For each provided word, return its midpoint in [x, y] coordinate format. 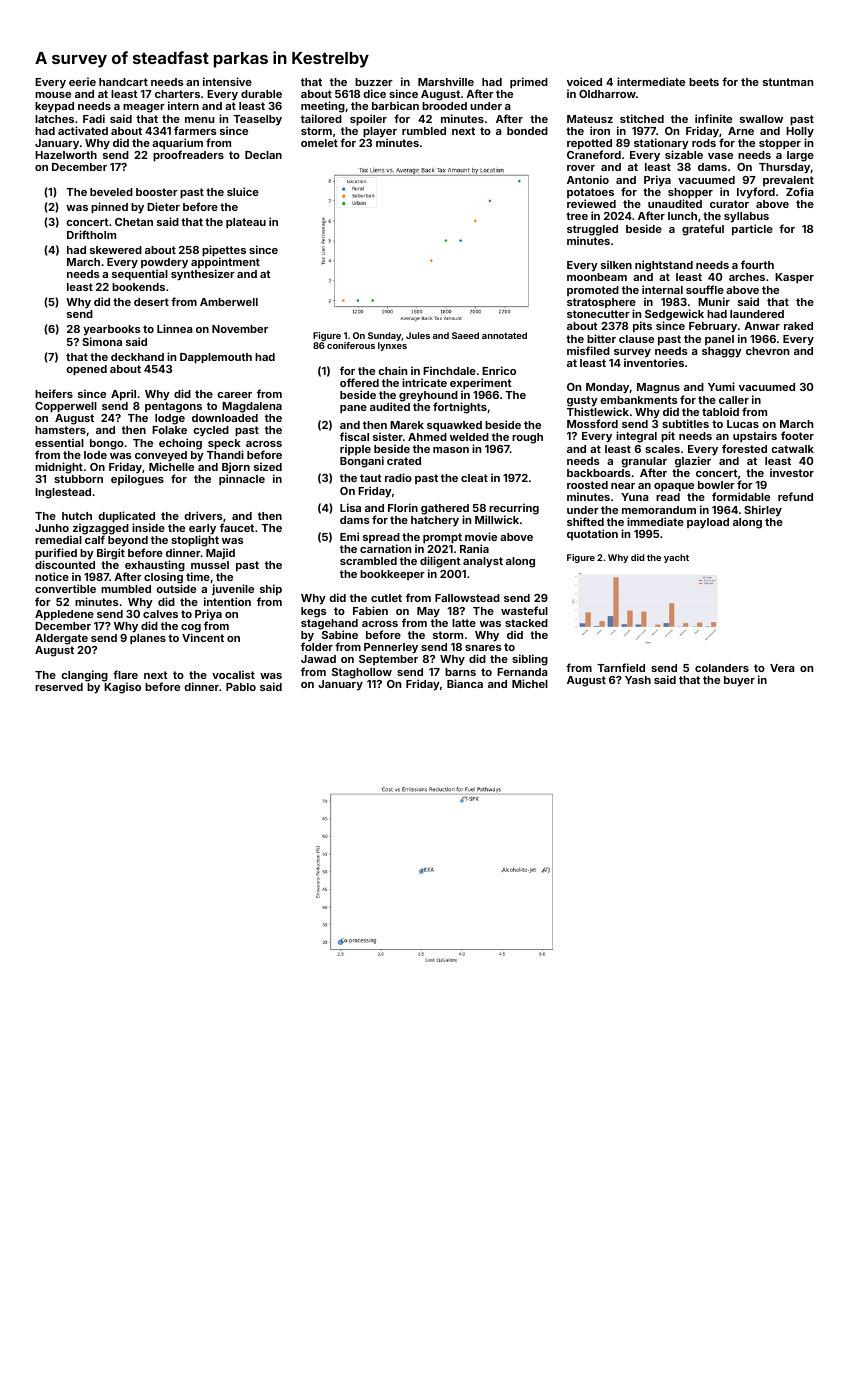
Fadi [94, 118]
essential [59, 442]
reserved [59, 687]
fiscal [354, 436]
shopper [690, 193]
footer [797, 435]
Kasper [794, 278]
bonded [527, 131]
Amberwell [229, 302]
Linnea [175, 328]
